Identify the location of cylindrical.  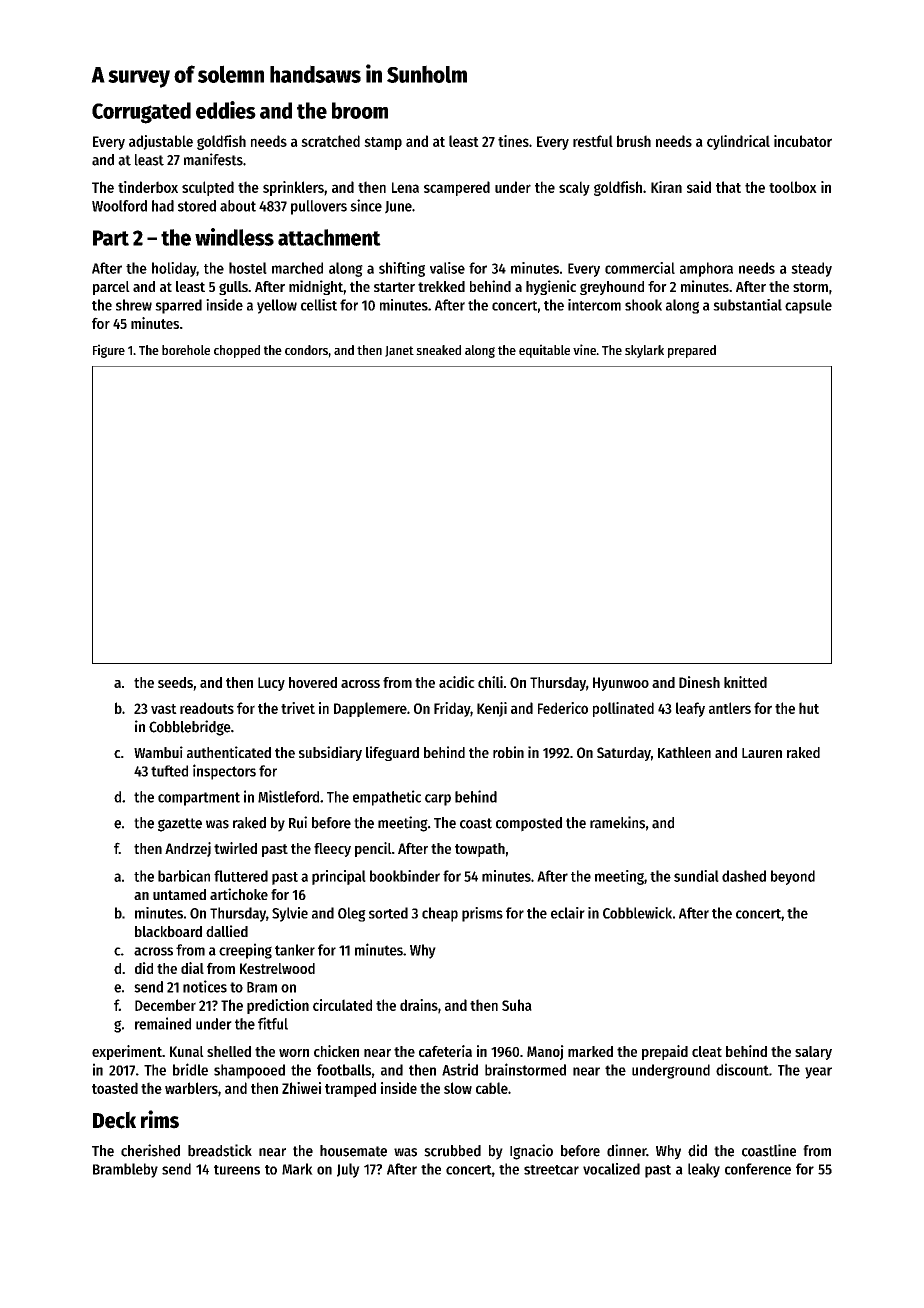
(738, 142).
